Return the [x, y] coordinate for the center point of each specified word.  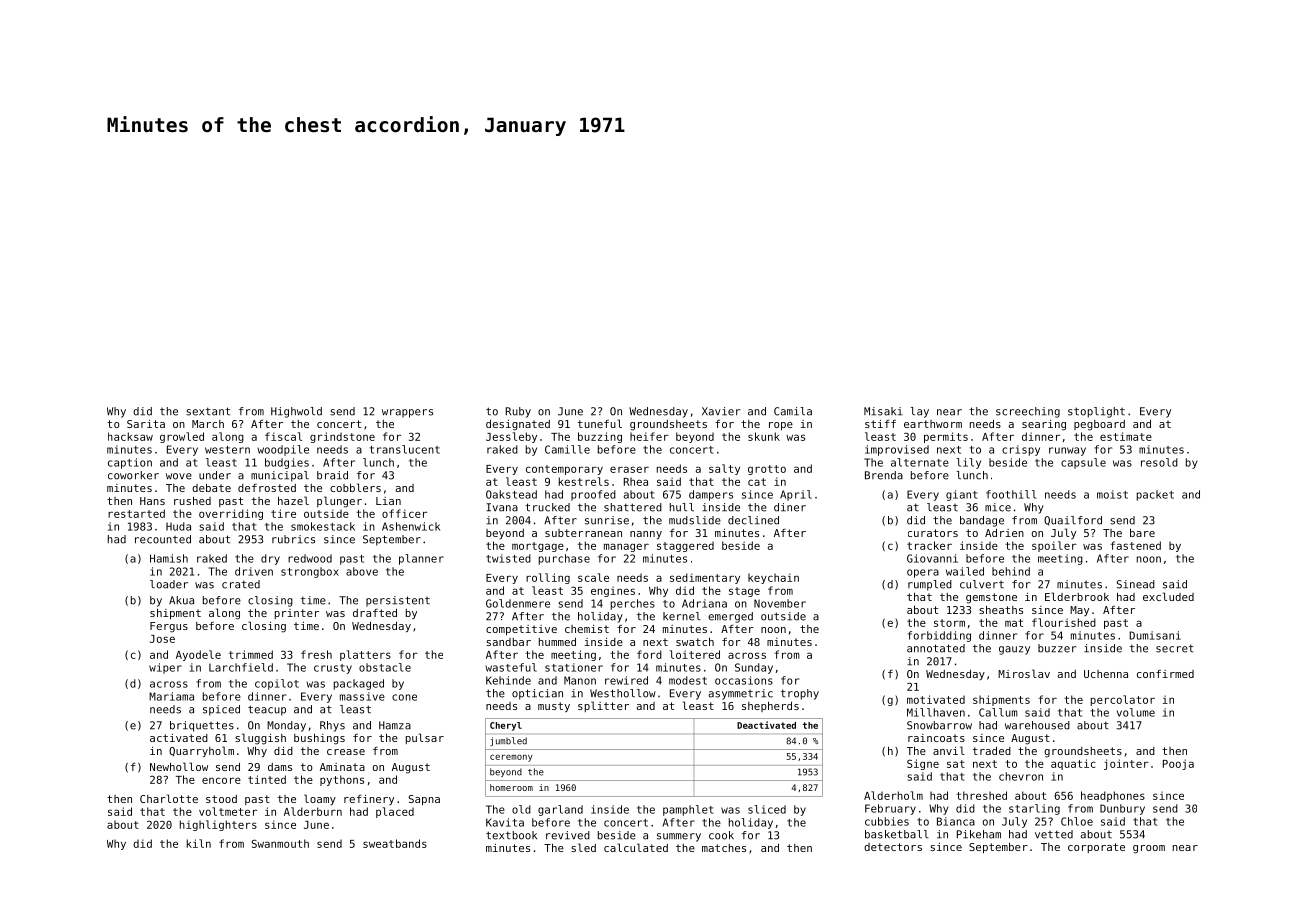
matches [724, 848]
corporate [1096, 848]
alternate [920, 462]
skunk [764, 436]
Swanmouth [280, 843]
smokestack [323, 526]
